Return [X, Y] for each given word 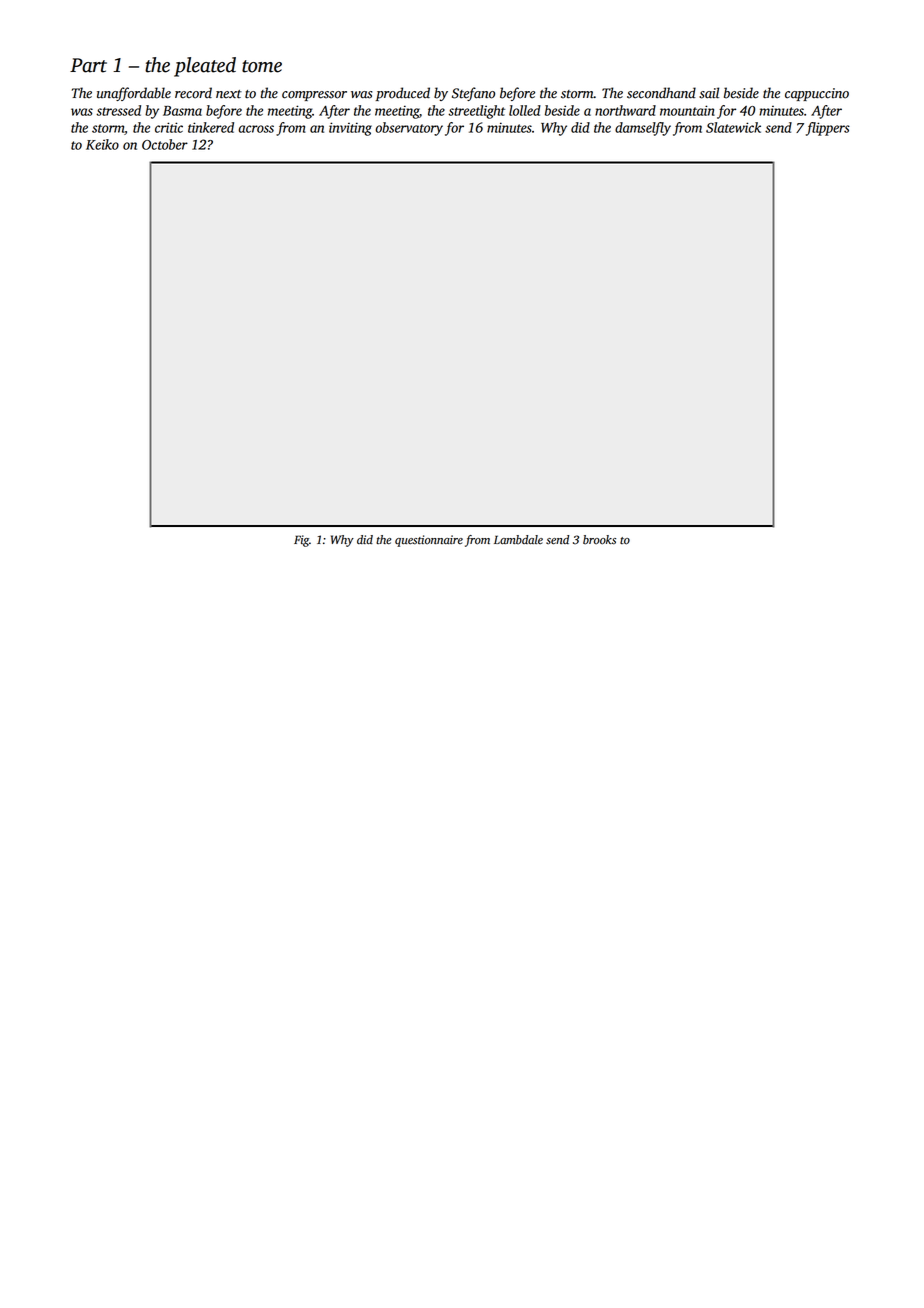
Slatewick [733, 127]
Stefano [473, 94]
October [165, 144]
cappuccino [817, 94]
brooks [599, 540]
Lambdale [518, 540]
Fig [301, 541]
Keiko [102, 144]
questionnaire [429, 541]
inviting [350, 129]
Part [88, 65]
